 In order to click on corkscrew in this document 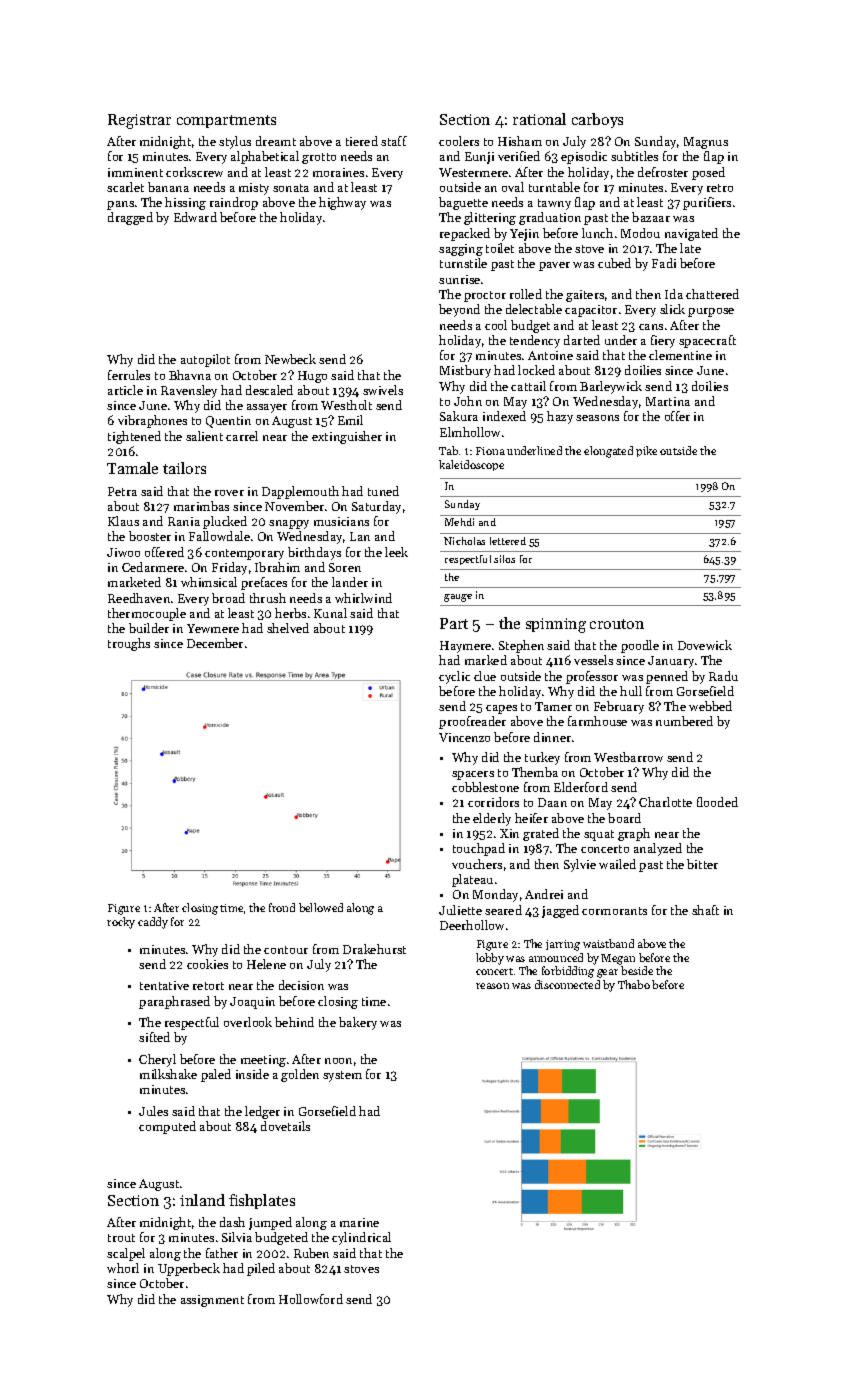, I will do `click(194, 172)`.
